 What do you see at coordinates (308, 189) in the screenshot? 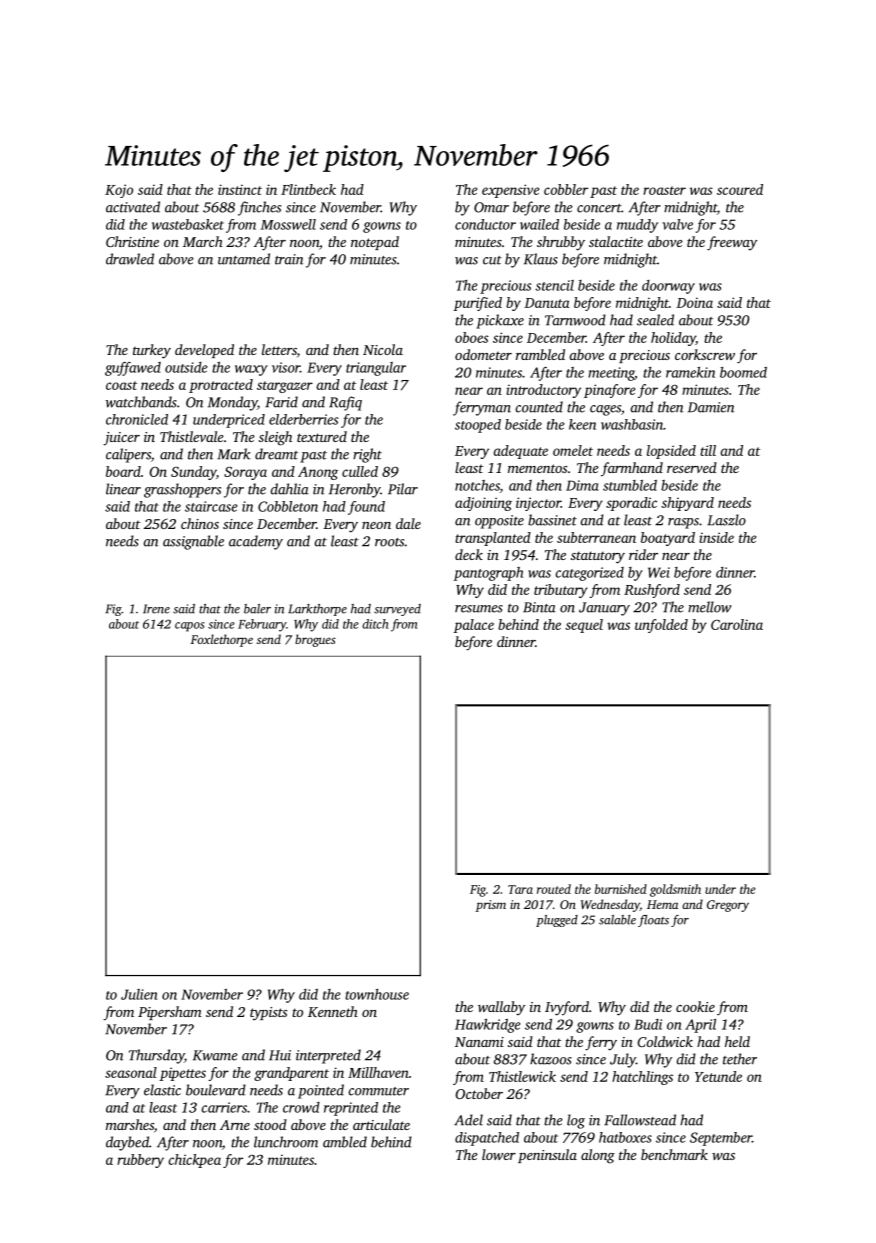
I see `Flintbeck` at bounding box center [308, 189].
